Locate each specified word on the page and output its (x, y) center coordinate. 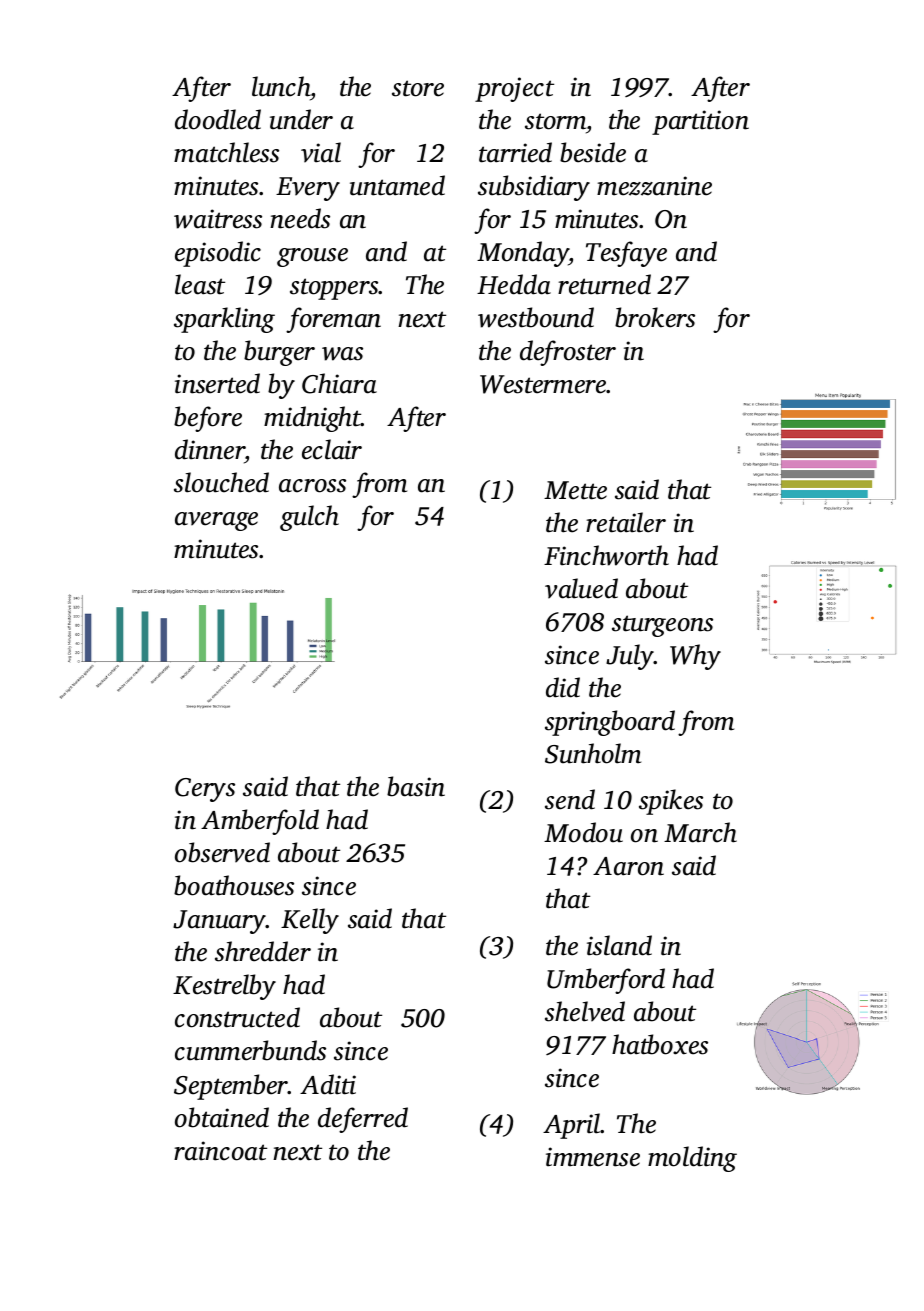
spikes (671, 802)
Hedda (514, 284)
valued (581, 588)
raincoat (220, 1151)
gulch (309, 518)
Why (695, 657)
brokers (655, 317)
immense (593, 1157)
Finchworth (606, 555)
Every (308, 189)
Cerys (205, 790)
